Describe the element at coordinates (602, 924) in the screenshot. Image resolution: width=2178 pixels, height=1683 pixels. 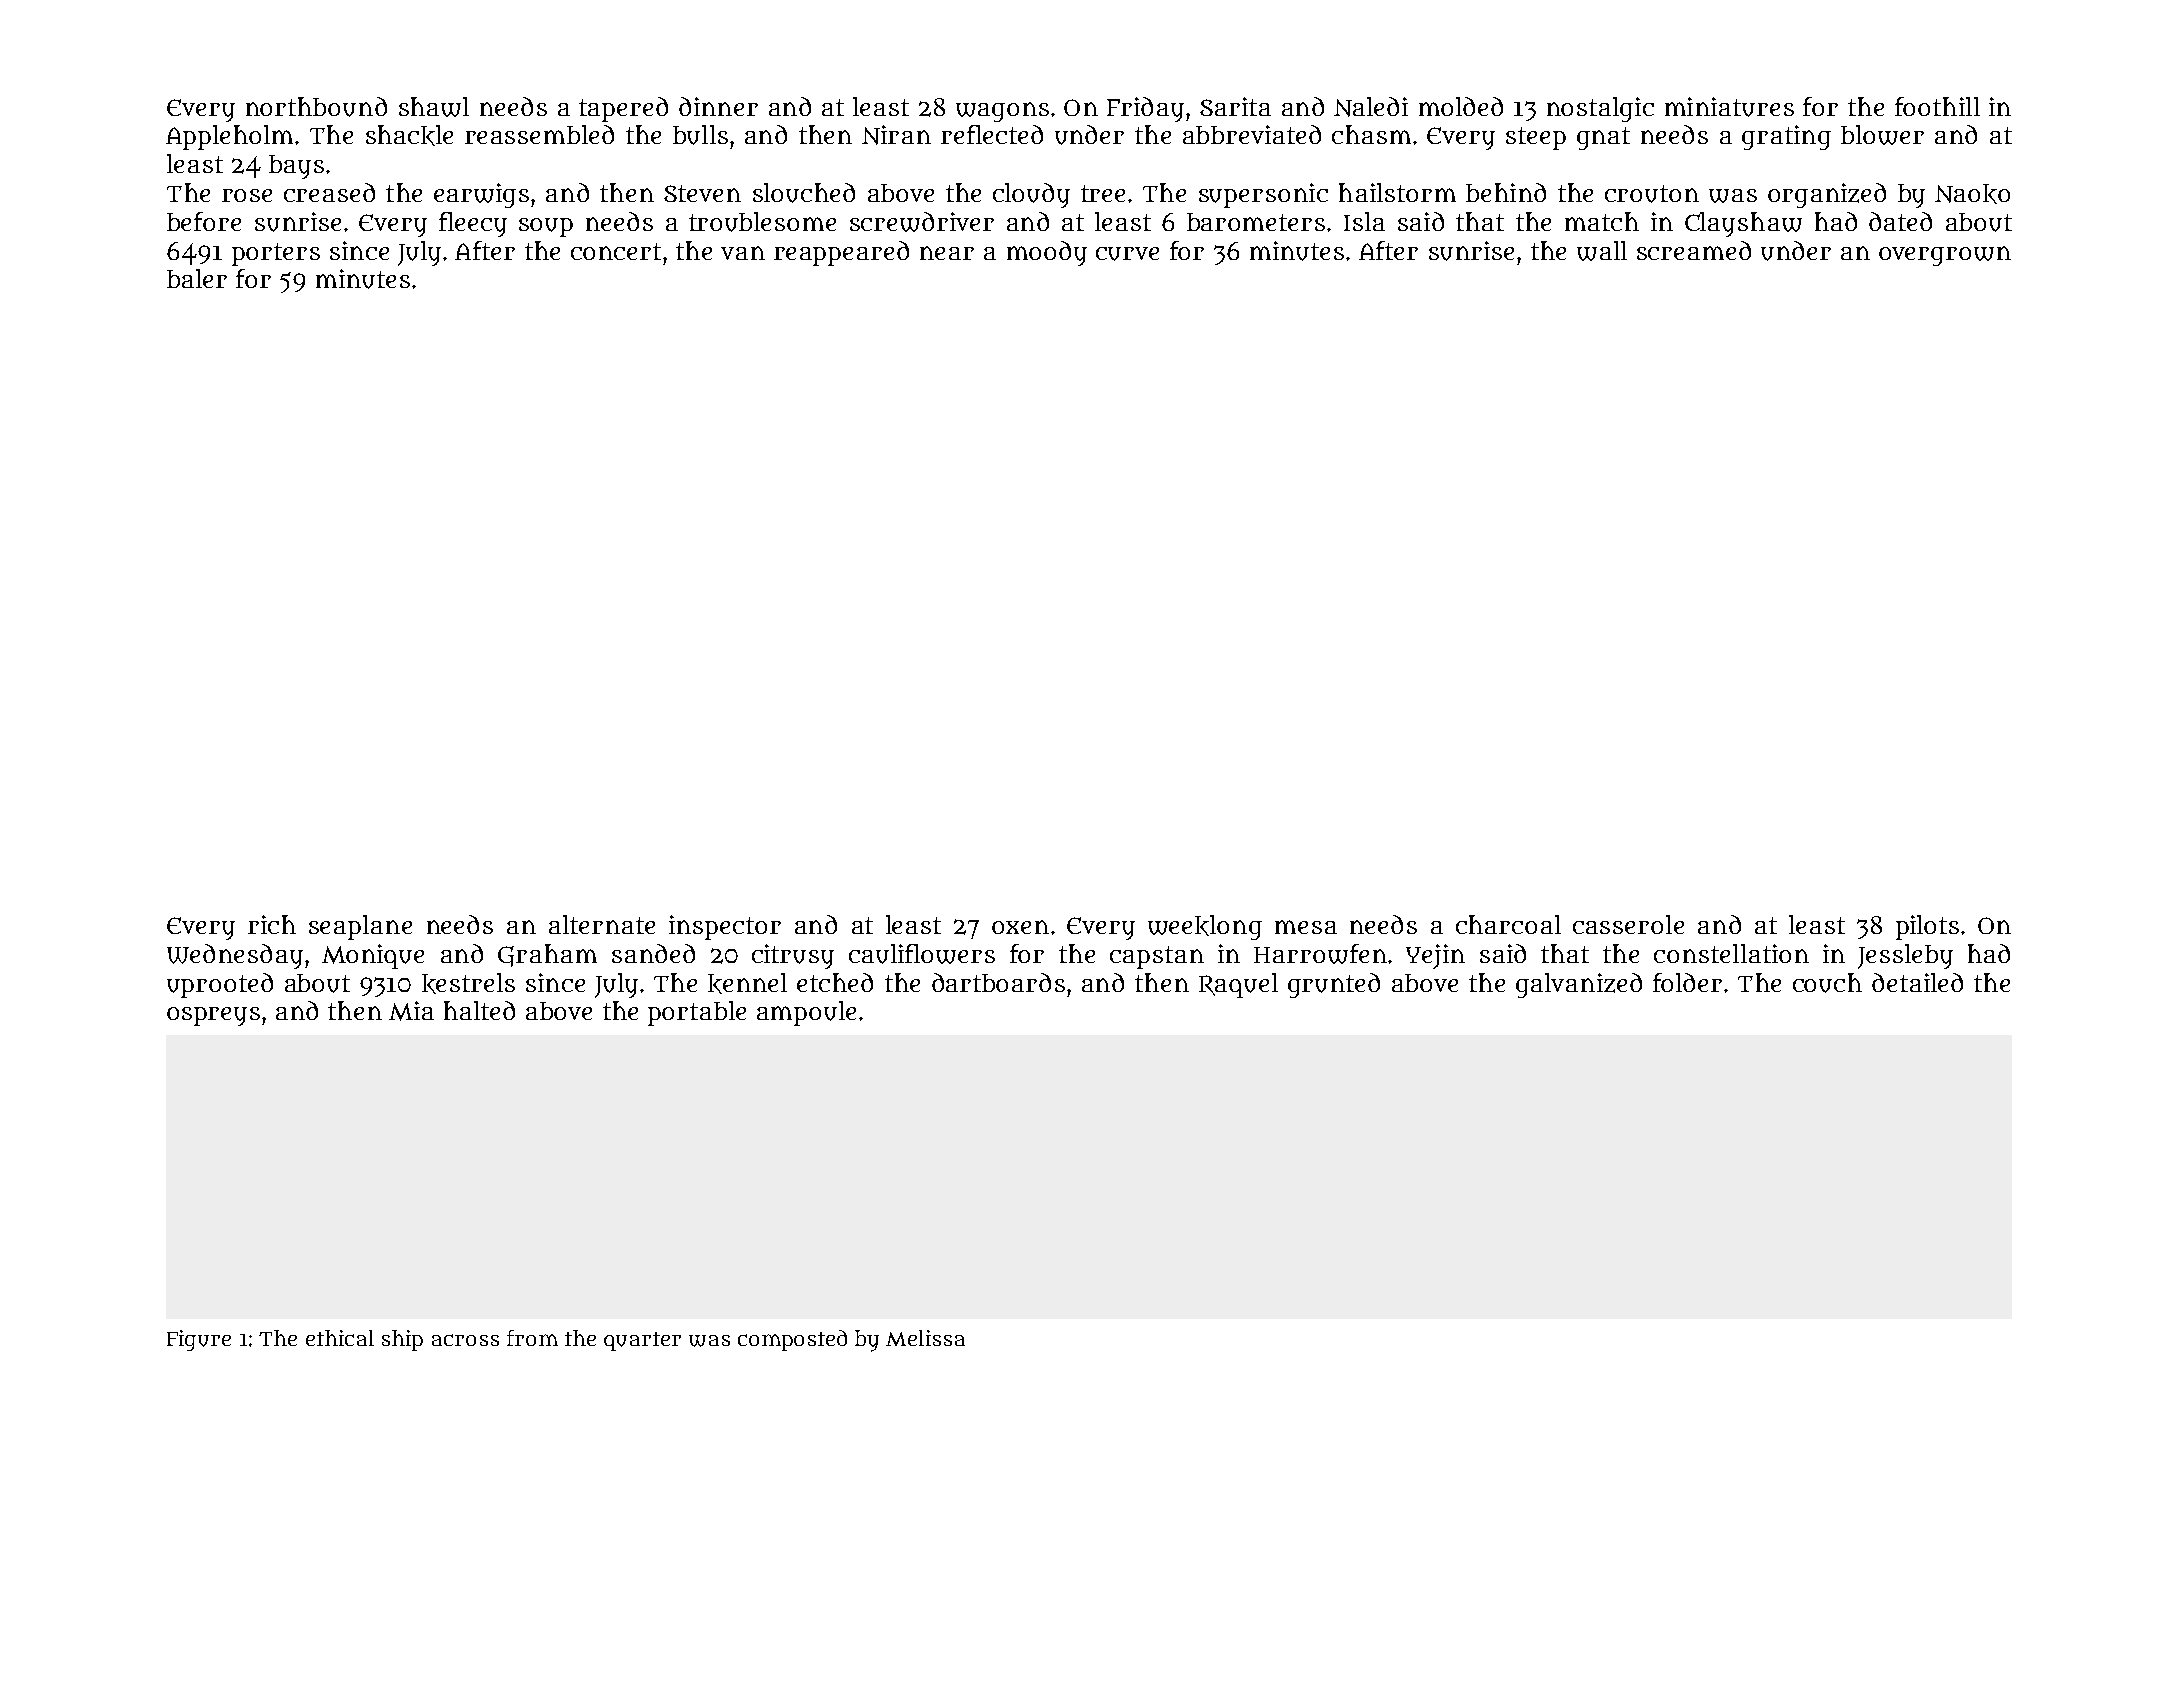
I see `alternate` at that location.
